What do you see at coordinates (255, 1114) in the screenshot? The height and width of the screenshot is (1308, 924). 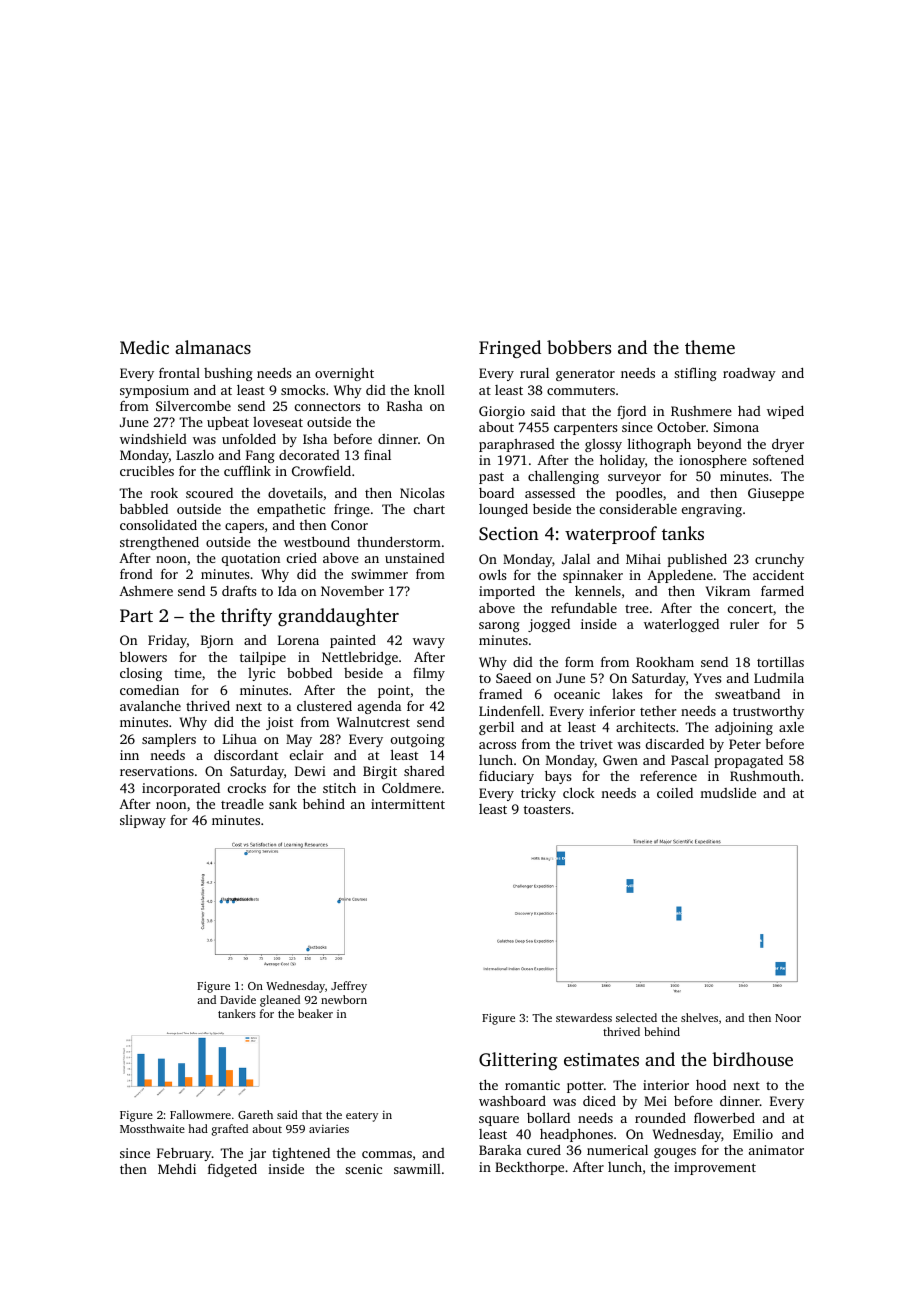 I see `Gareth` at bounding box center [255, 1114].
